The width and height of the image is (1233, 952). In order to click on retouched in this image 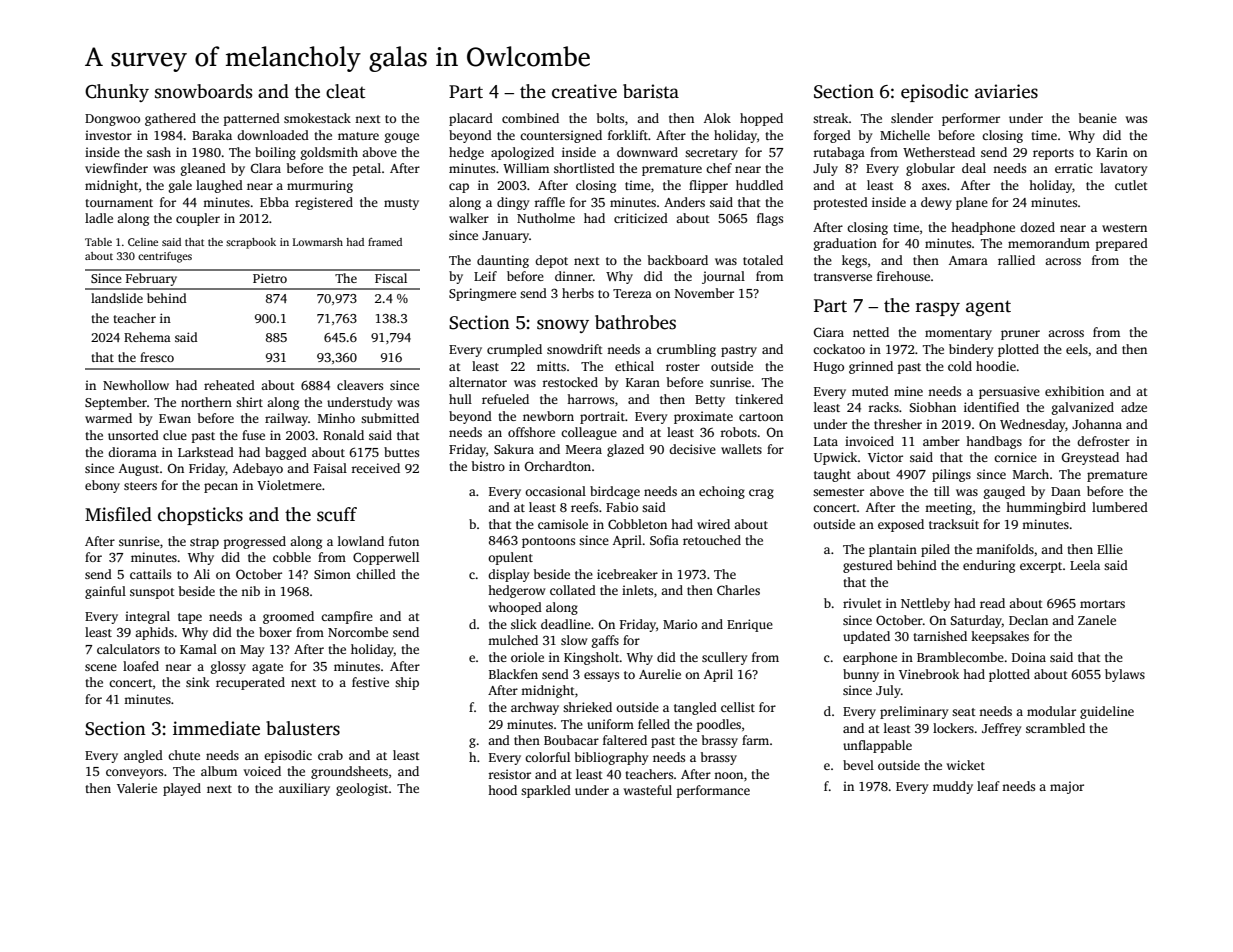, I will do `click(712, 540)`.
